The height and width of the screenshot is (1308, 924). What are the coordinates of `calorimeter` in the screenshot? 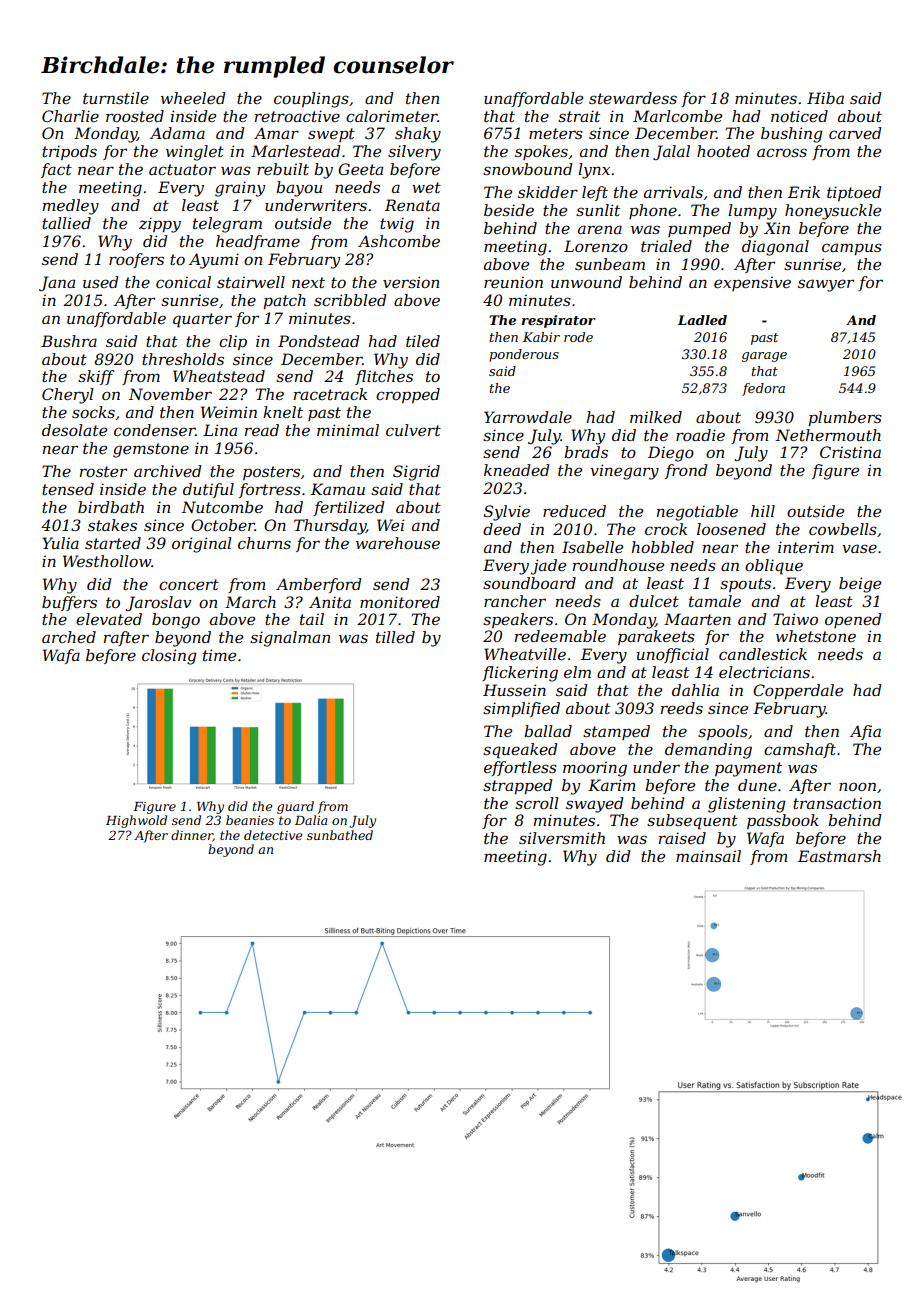 It's located at (392, 116).
